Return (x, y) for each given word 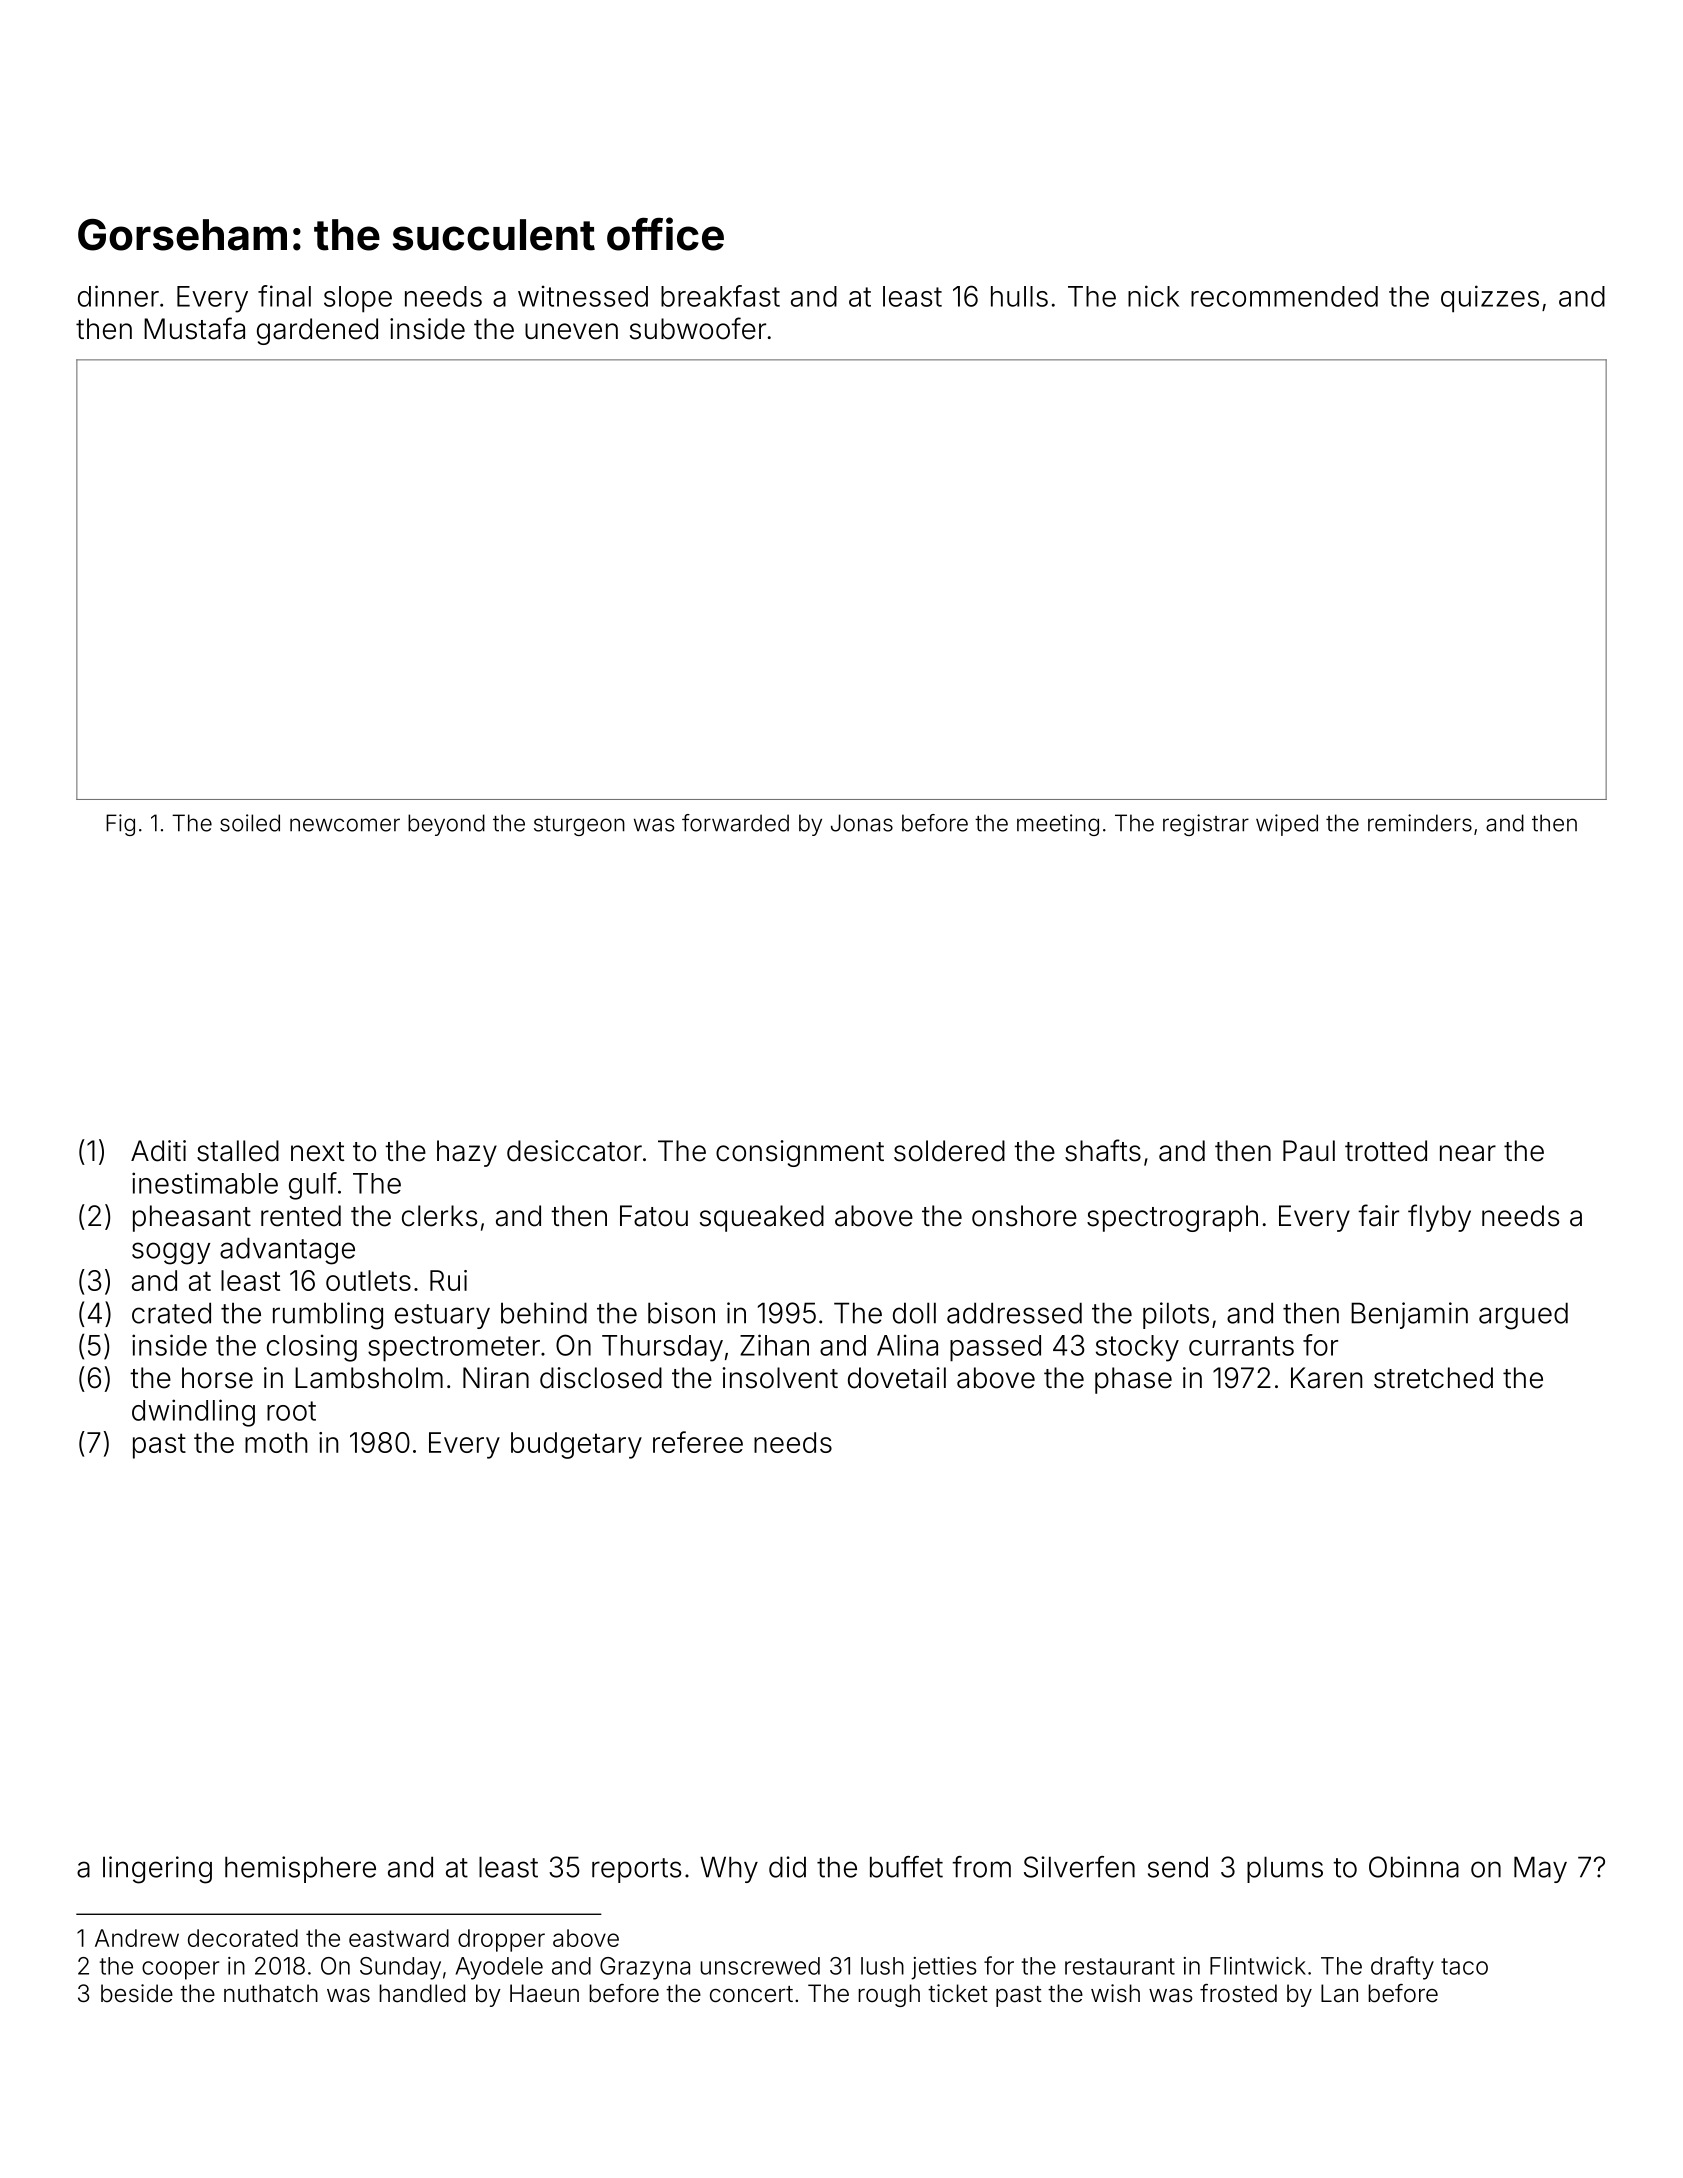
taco (1464, 1966)
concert (751, 1994)
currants (1241, 1346)
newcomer (345, 825)
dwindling (193, 1413)
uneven (571, 331)
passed (995, 1348)
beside (137, 1993)
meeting (1058, 825)
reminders (1420, 823)
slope (358, 299)
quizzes (1490, 299)
